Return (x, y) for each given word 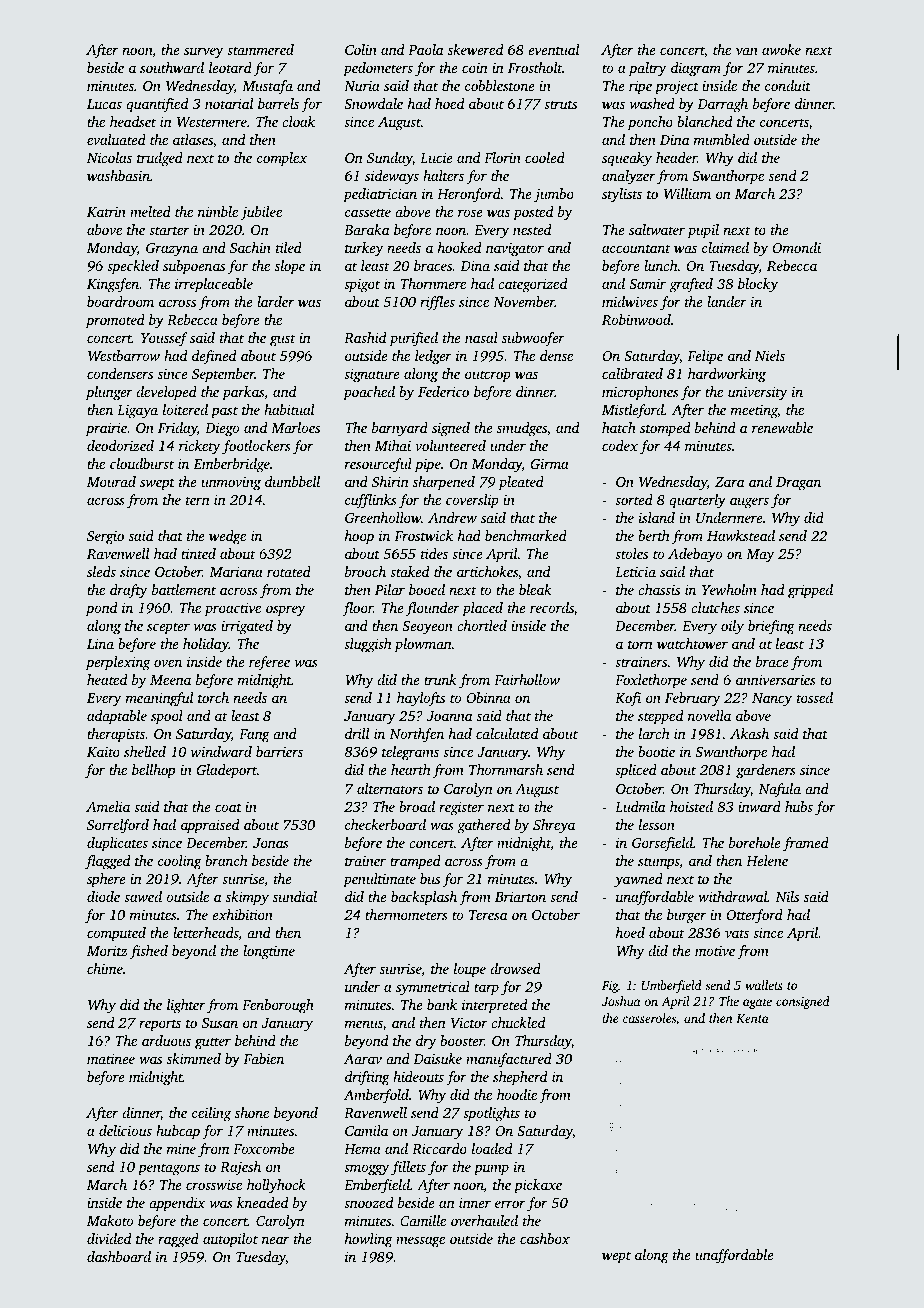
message (420, 1242)
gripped (810, 591)
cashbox (545, 1238)
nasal (481, 337)
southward (172, 67)
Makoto (110, 1220)
